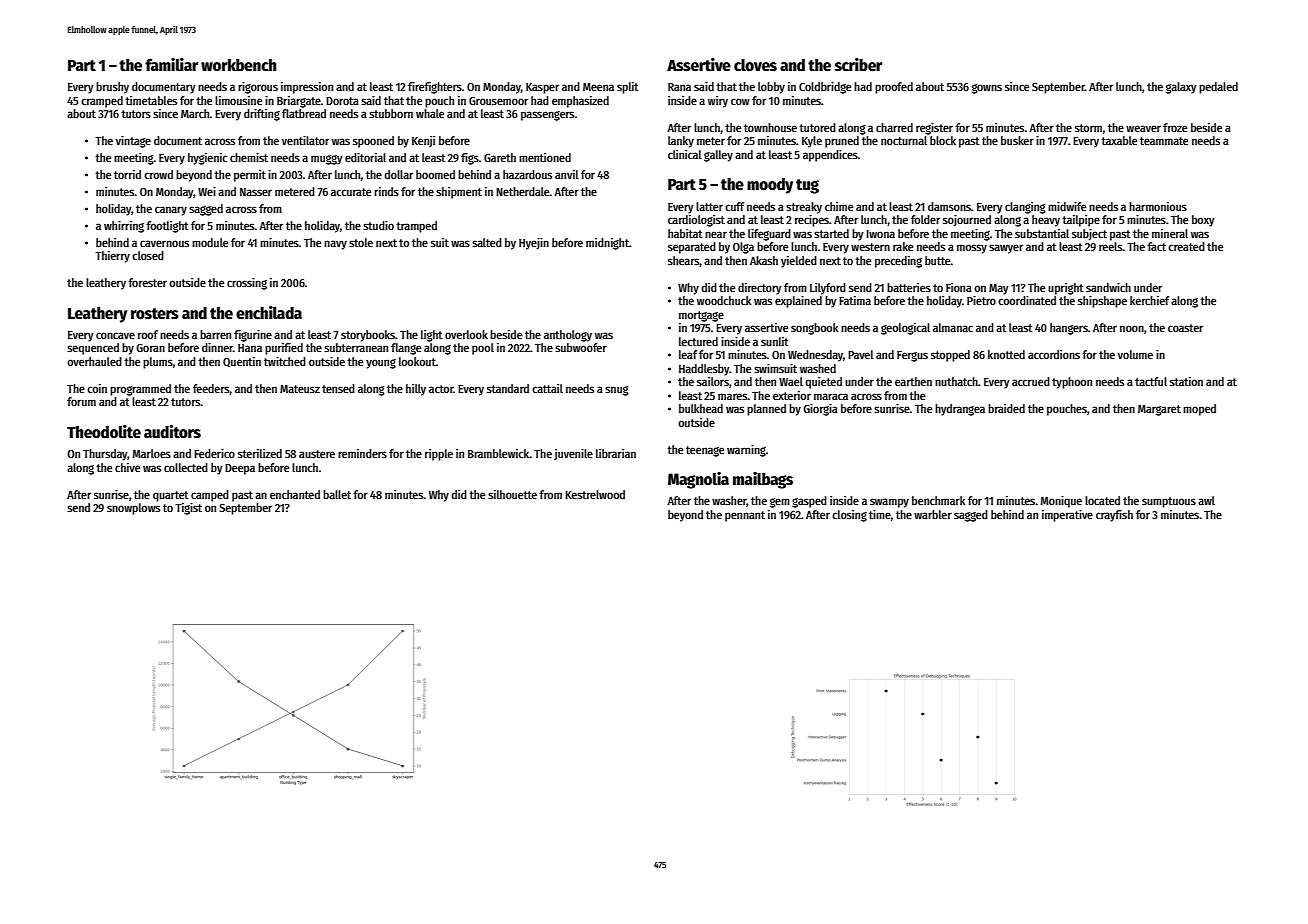 The height and width of the screenshot is (924, 1308). I want to click on galaxy, so click(1181, 88).
